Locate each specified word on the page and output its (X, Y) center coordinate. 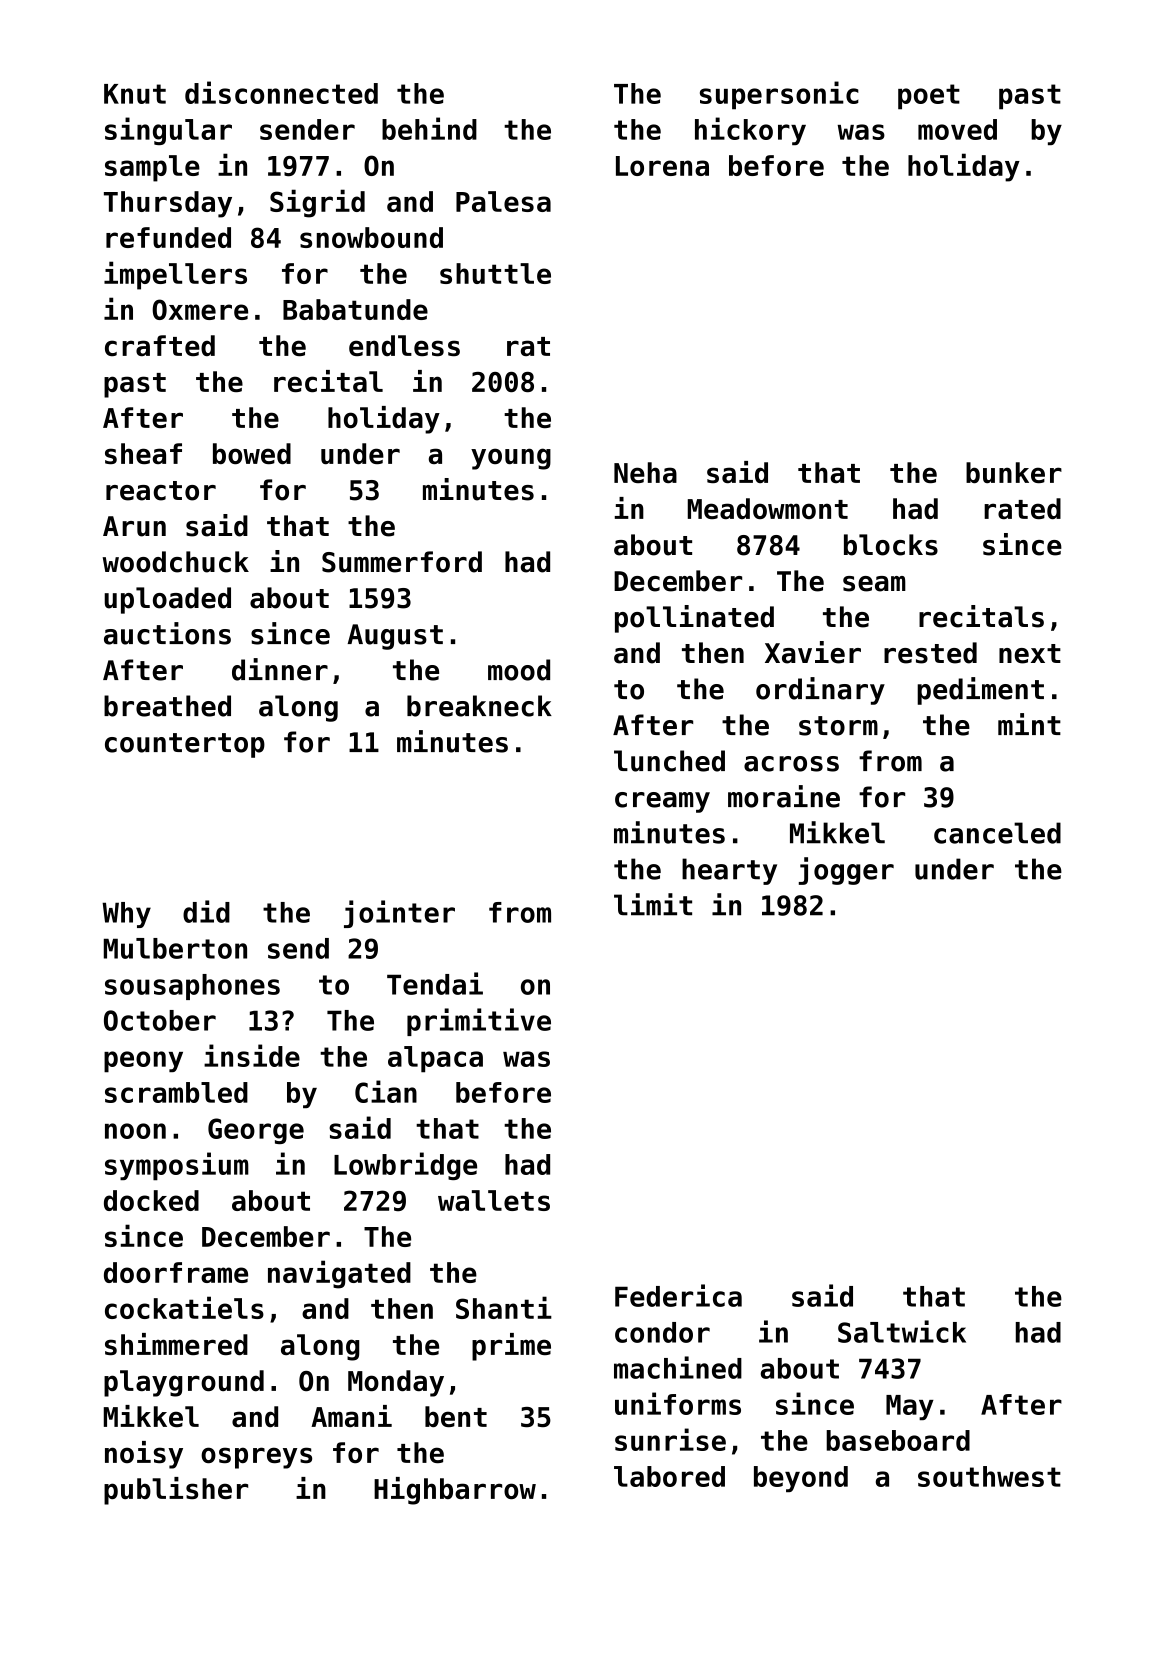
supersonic (779, 95)
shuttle (495, 273)
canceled (997, 833)
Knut (135, 94)
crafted (160, 345)
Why (126, 915)
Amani (351, 1416)
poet (929, 97)
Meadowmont (768, 508)
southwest (989, 1476)
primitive (479, 1022)
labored (669, 1476)
